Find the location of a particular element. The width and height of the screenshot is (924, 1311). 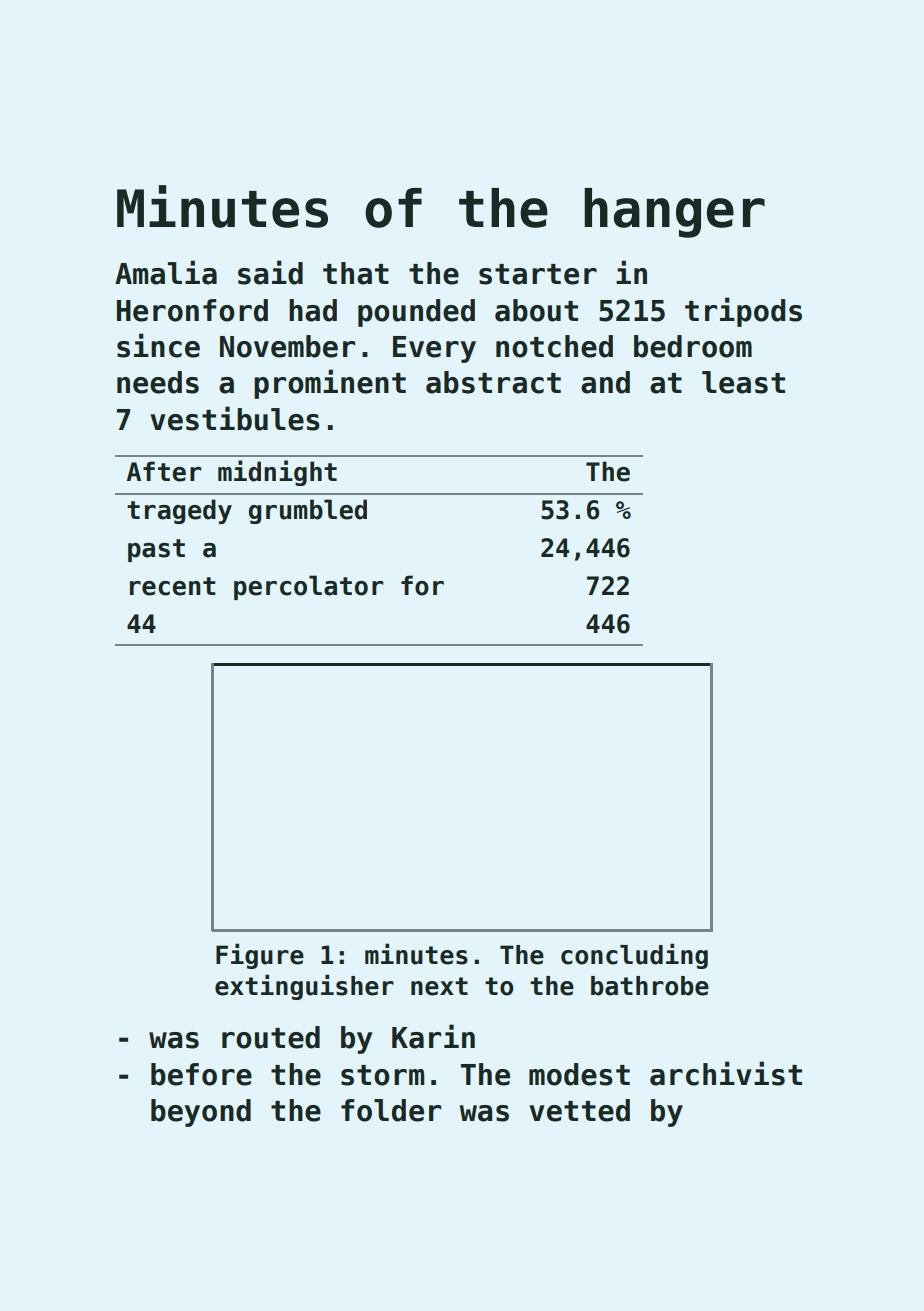

recent is located at coordinates (173, 586).
